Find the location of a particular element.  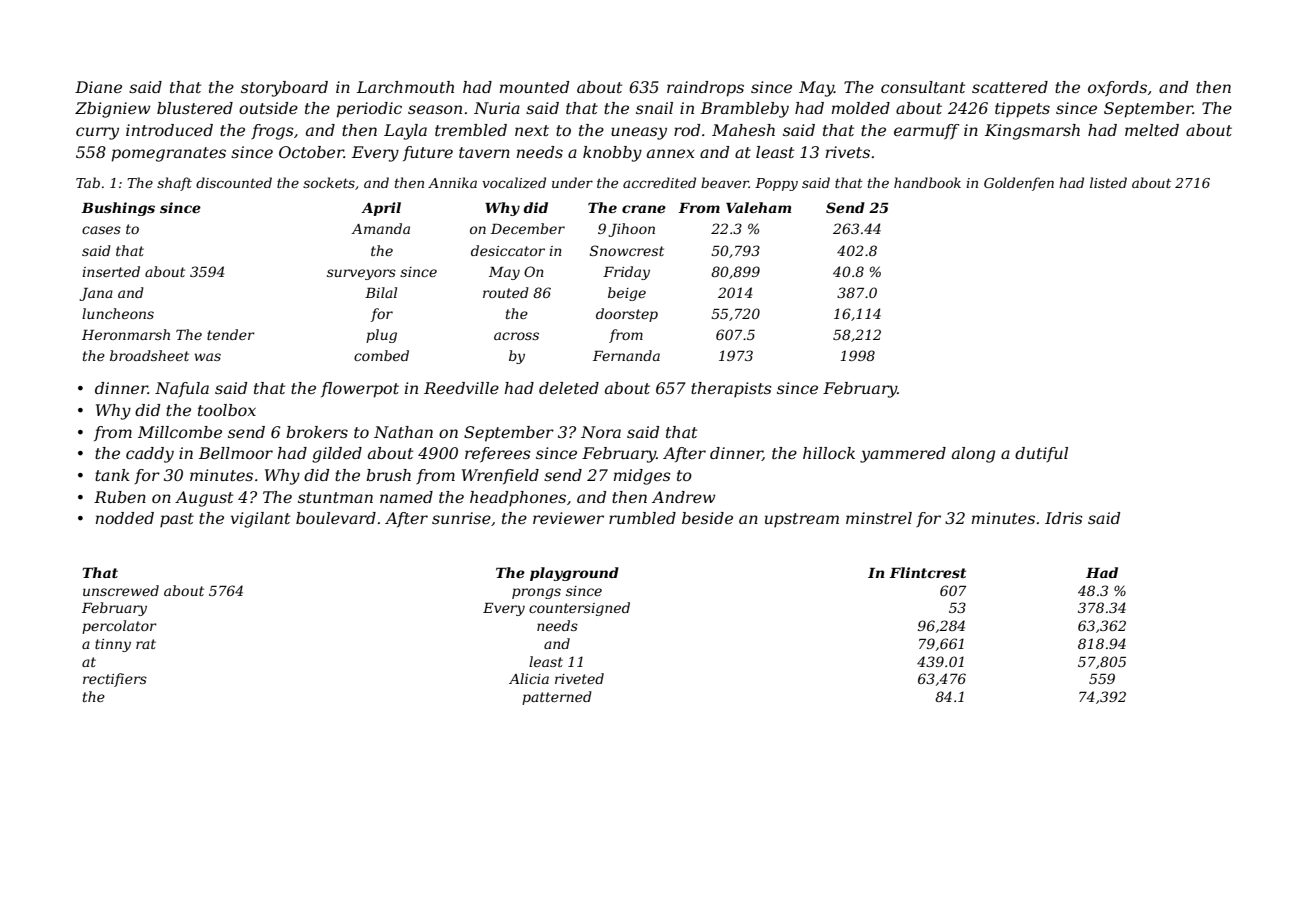

dutiful is located at coordinates (1041, 454).
